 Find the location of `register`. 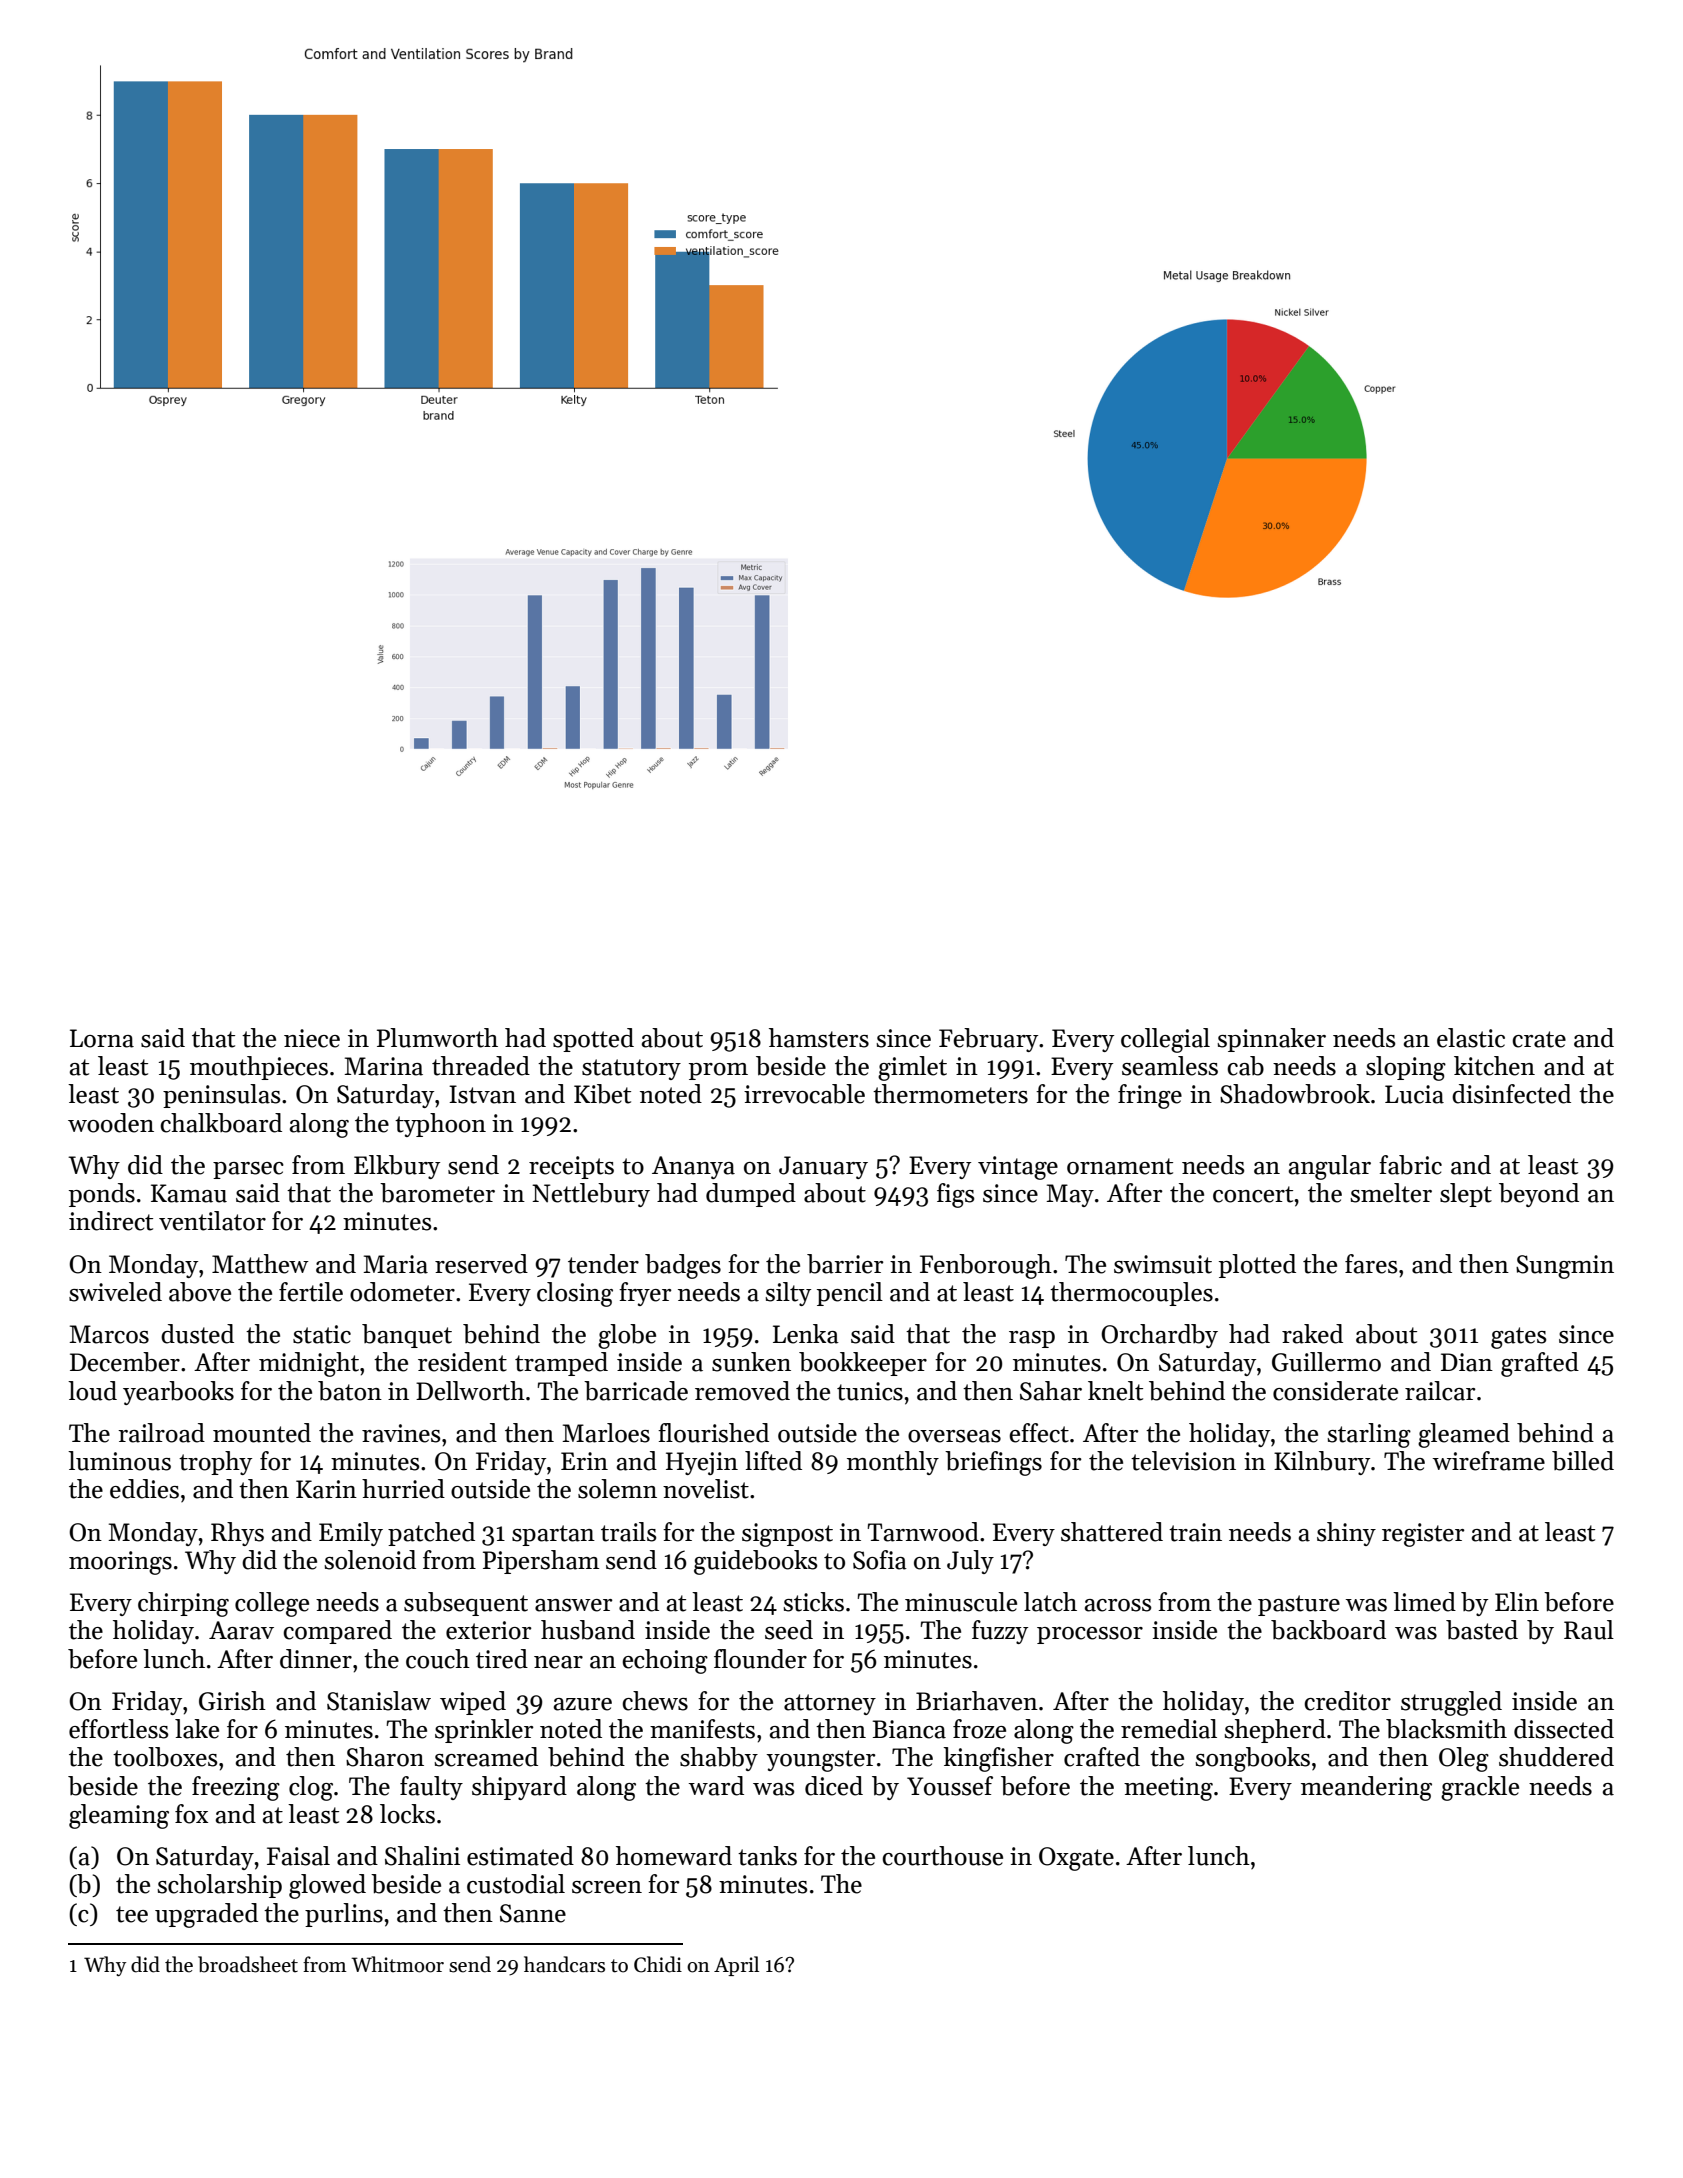

register is located at coordinates (1423, 1535).
